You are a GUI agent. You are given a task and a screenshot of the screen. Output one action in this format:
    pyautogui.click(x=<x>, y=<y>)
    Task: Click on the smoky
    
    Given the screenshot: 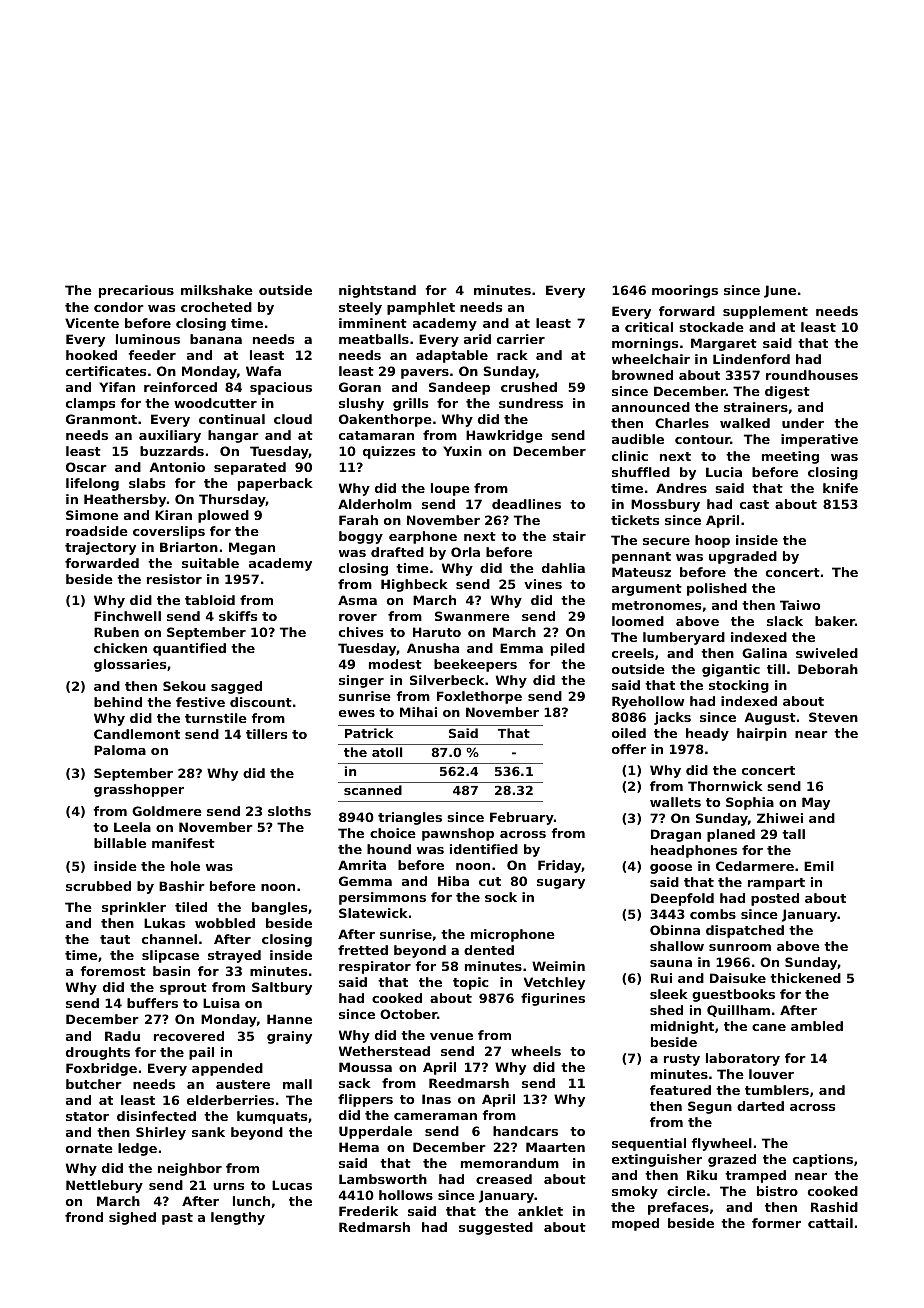 What is the action you would take?
    pyautogui.click(x=635, y=1192)
